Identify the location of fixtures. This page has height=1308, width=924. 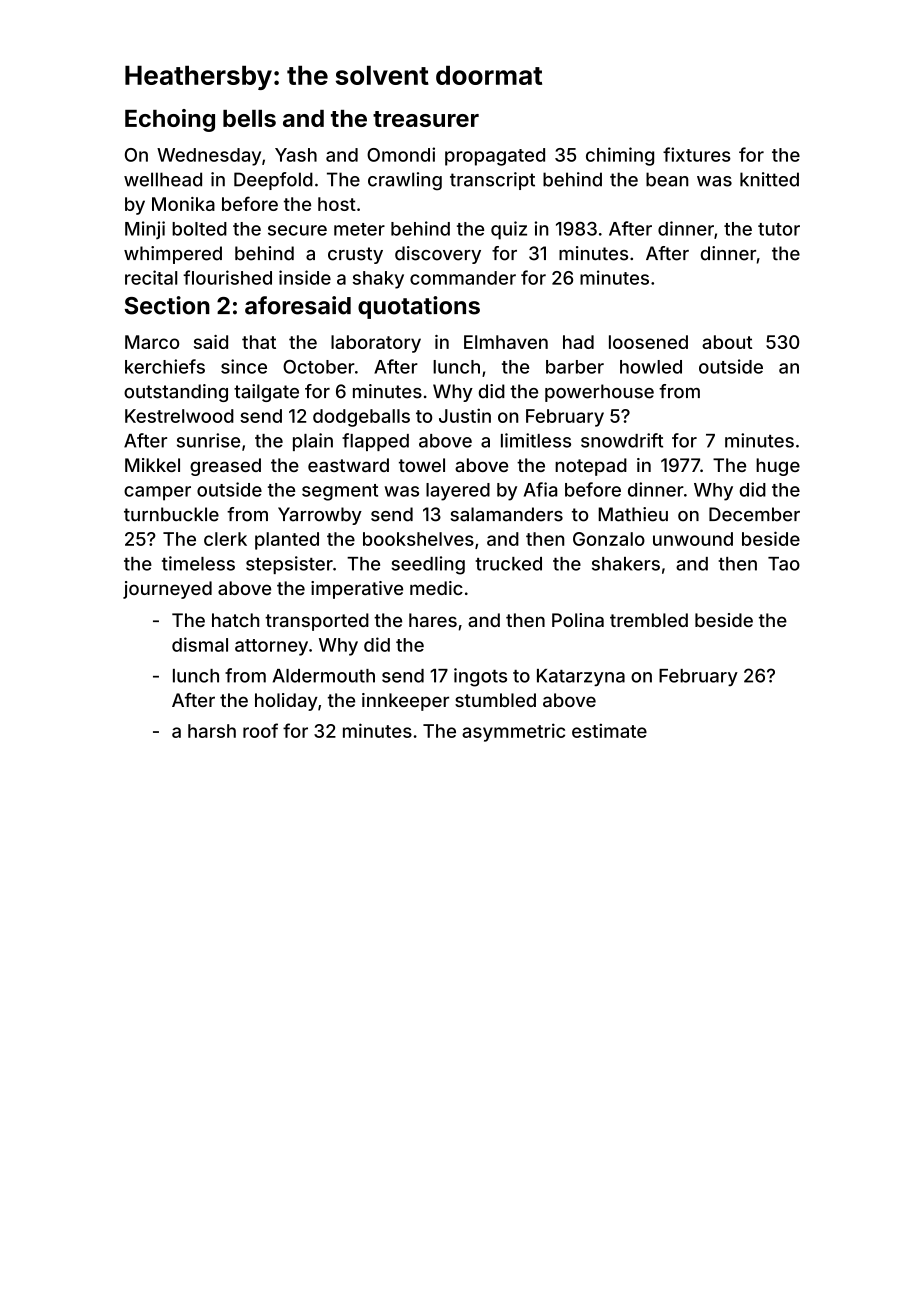
(697, 154).
